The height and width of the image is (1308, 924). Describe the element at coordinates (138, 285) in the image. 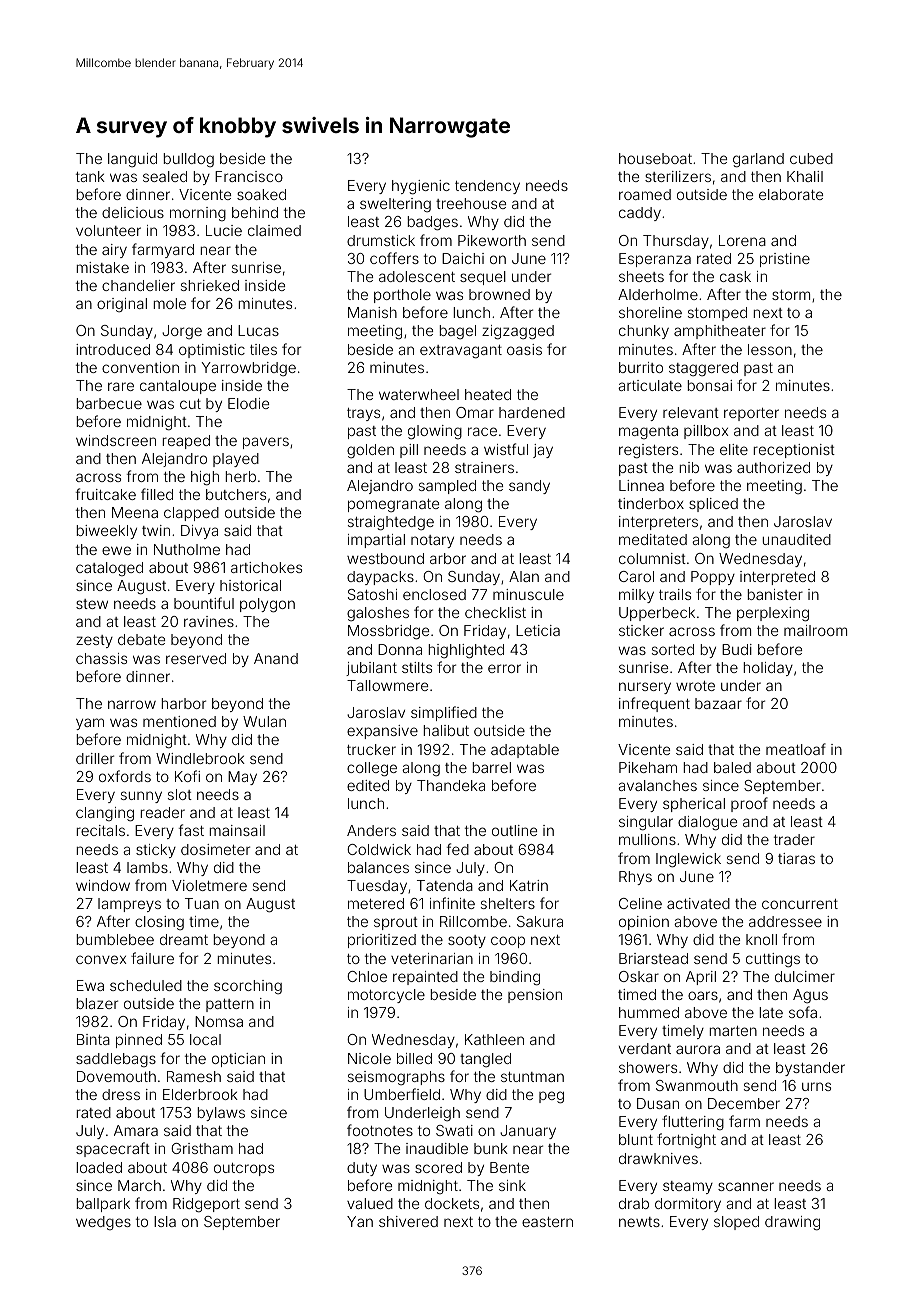

I see `chandelier` at that location.
